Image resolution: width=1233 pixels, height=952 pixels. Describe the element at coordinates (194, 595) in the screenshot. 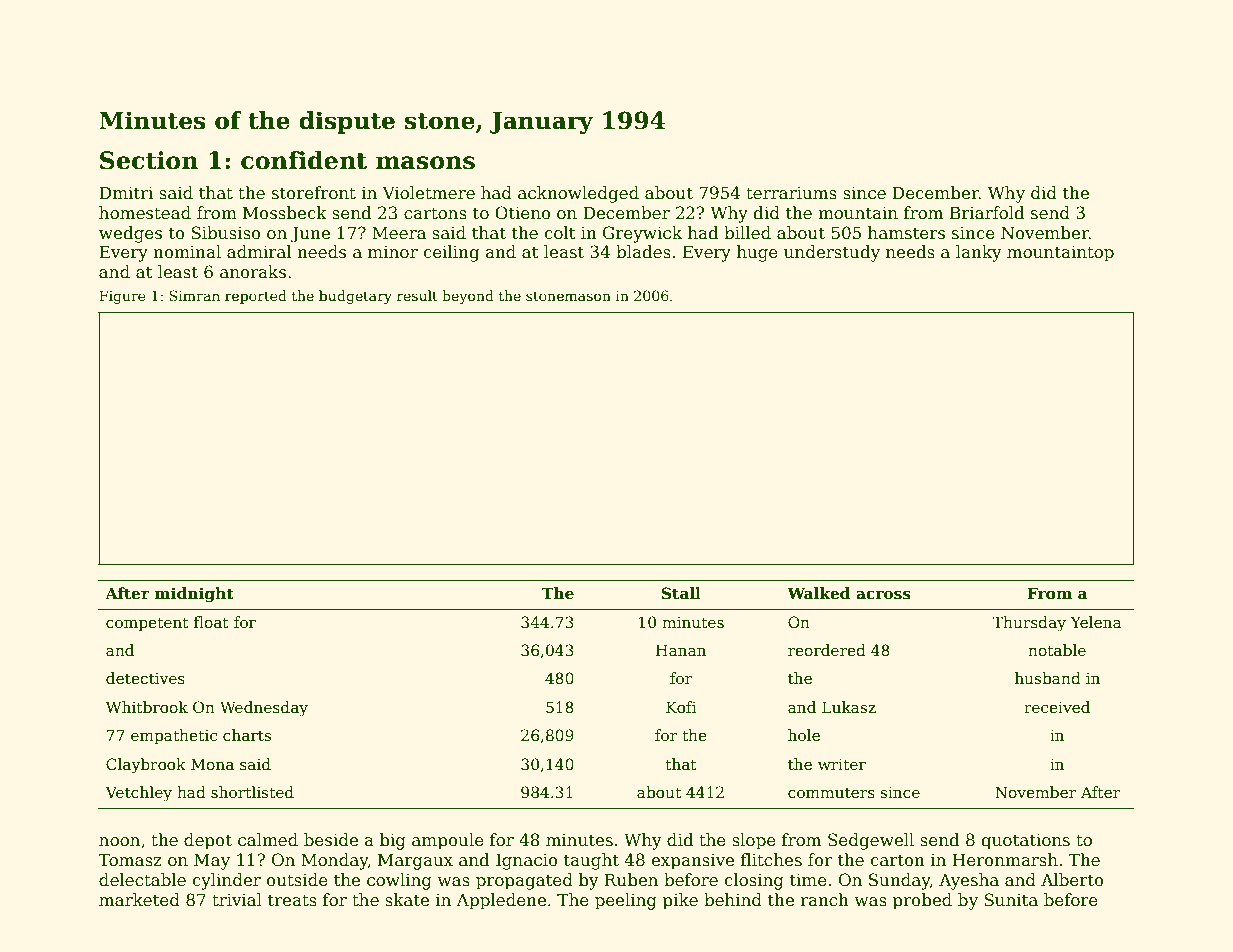

I see `midnight` at that location.
